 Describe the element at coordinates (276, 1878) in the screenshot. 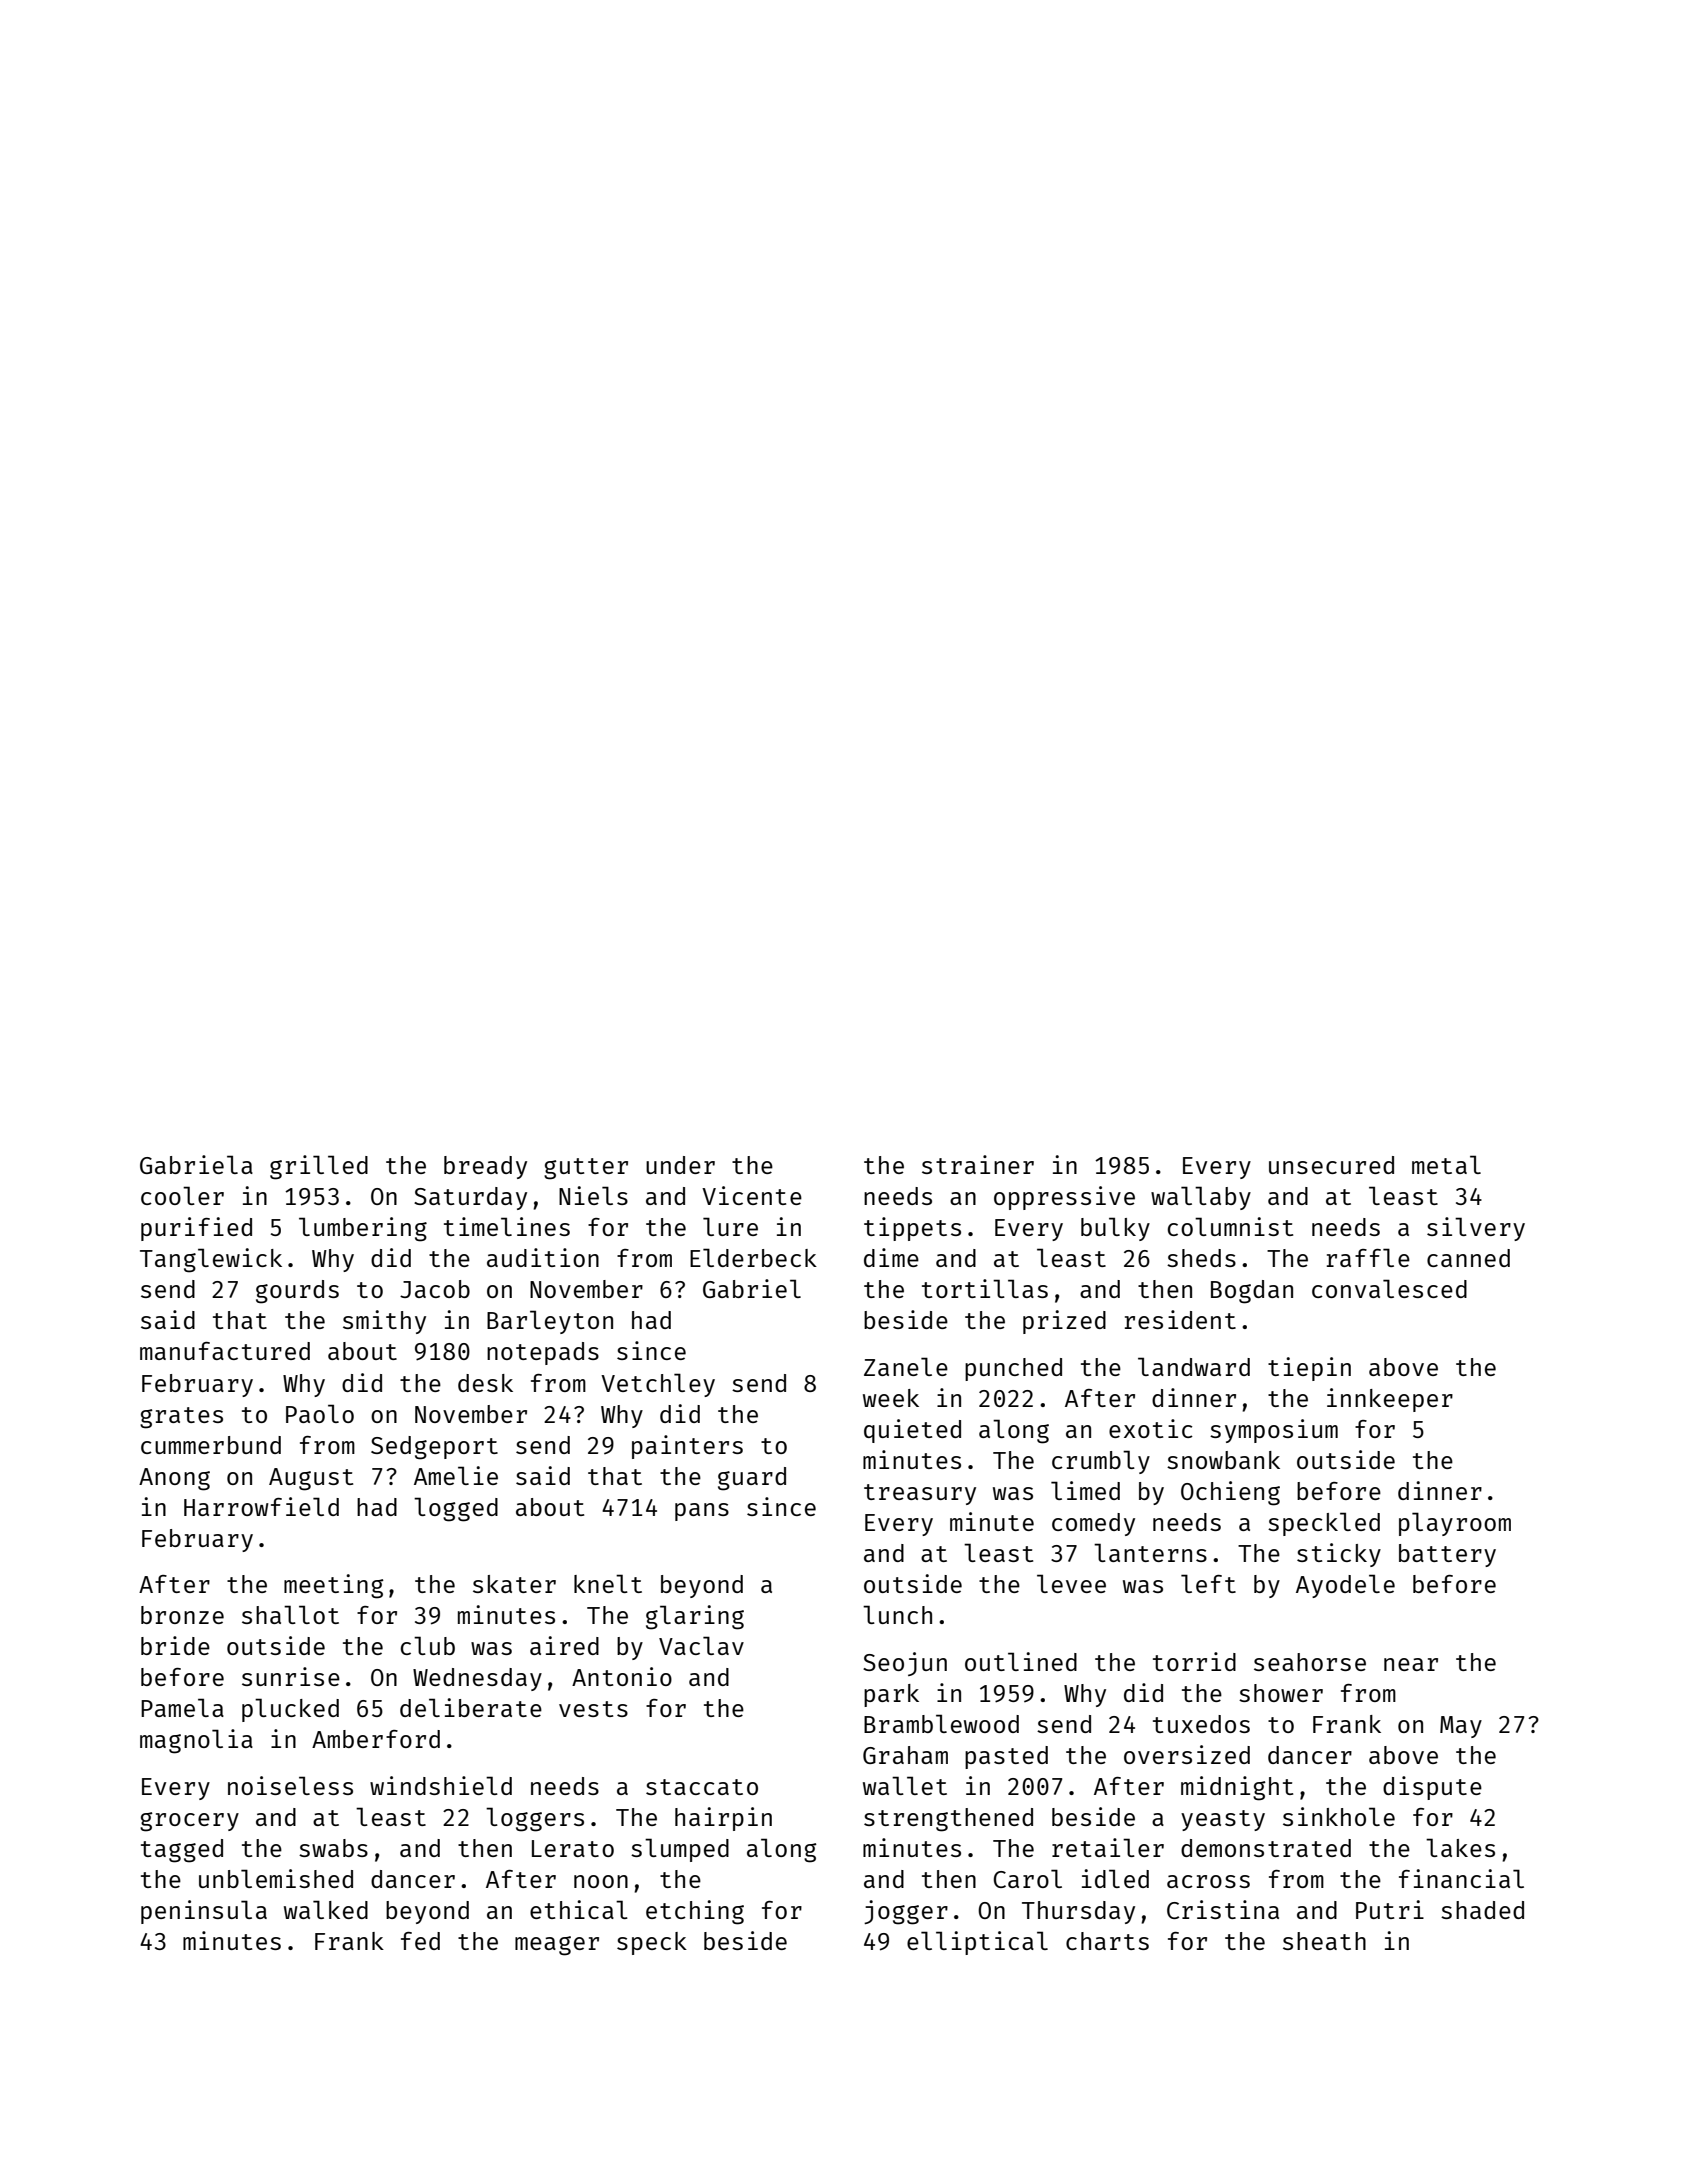

I see `unblemished` at that location.
